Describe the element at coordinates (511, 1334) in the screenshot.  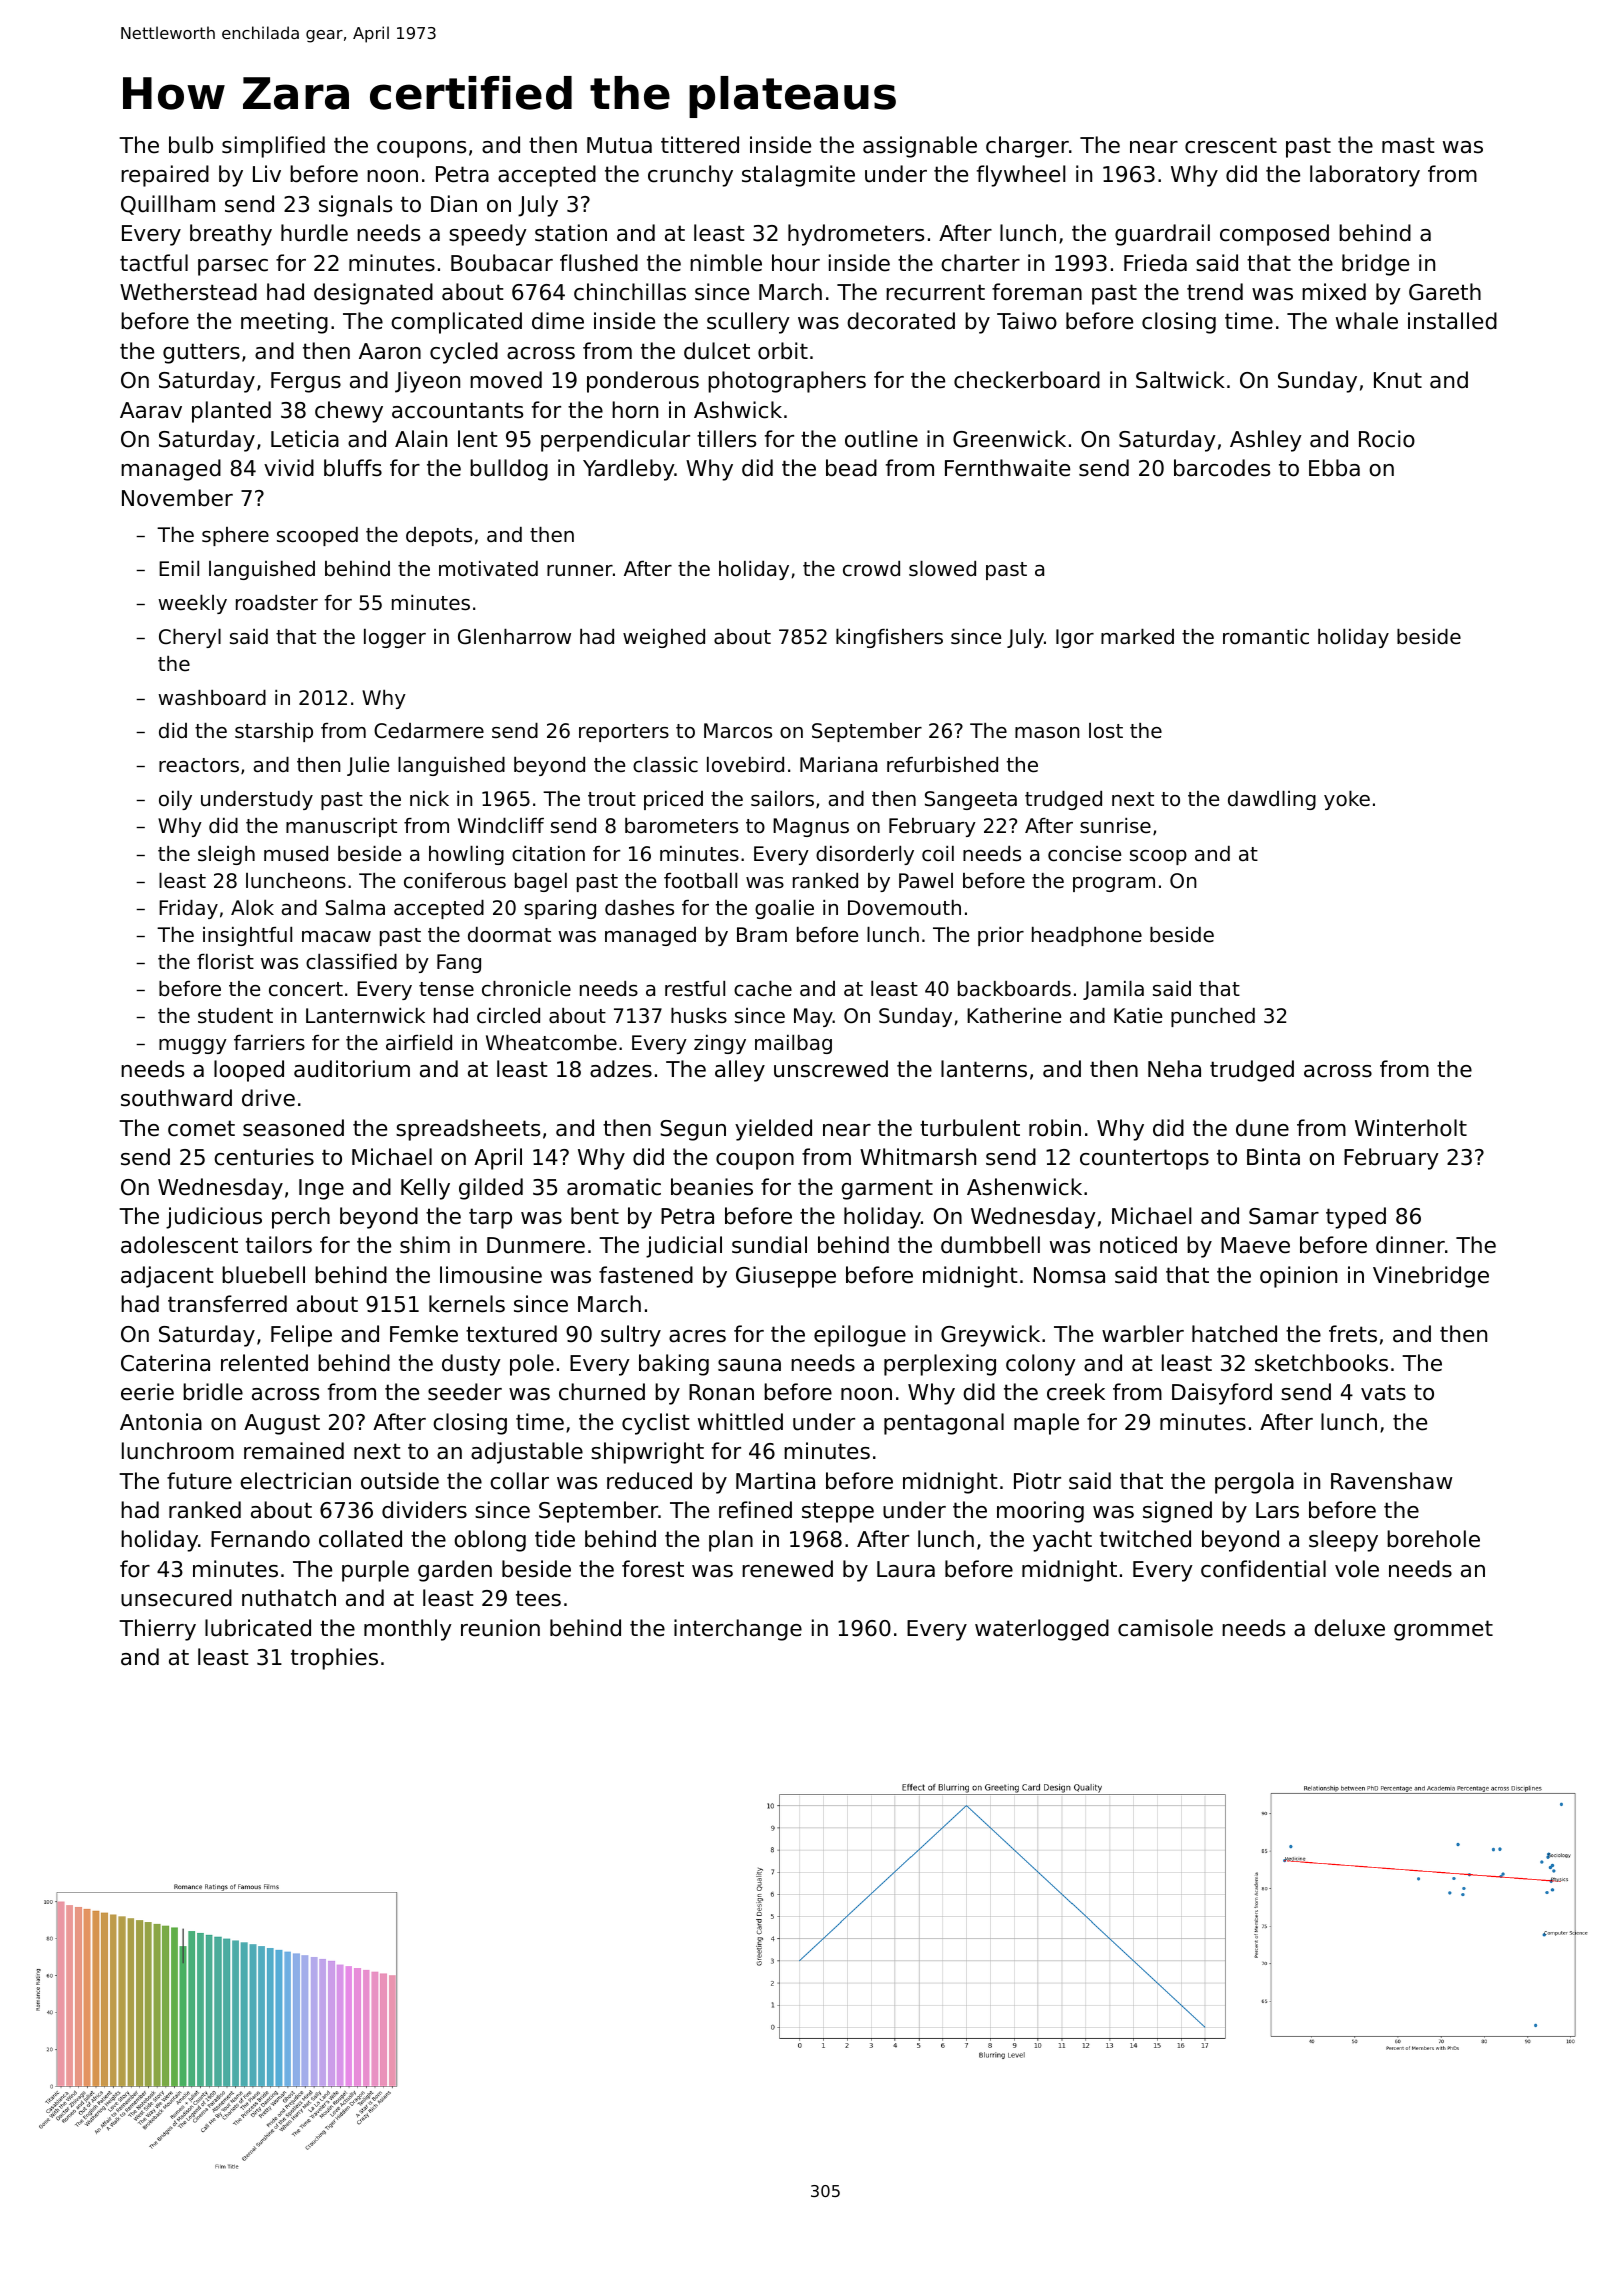
I see `textured` at that location.
